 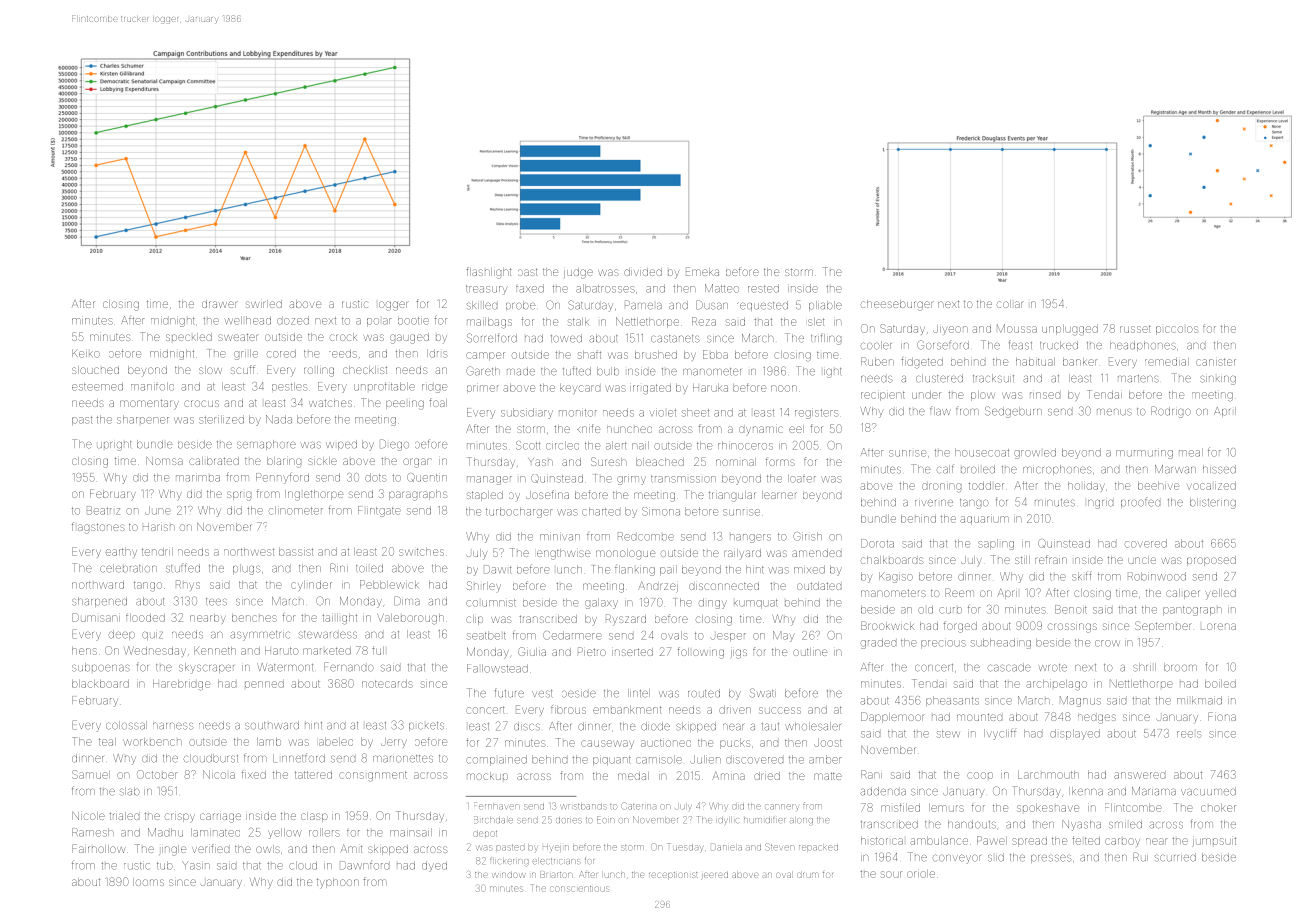 What do you see at coordinates (807, 536) in the screenshot?
I see `Girish` at bounding box center [807, 536].
